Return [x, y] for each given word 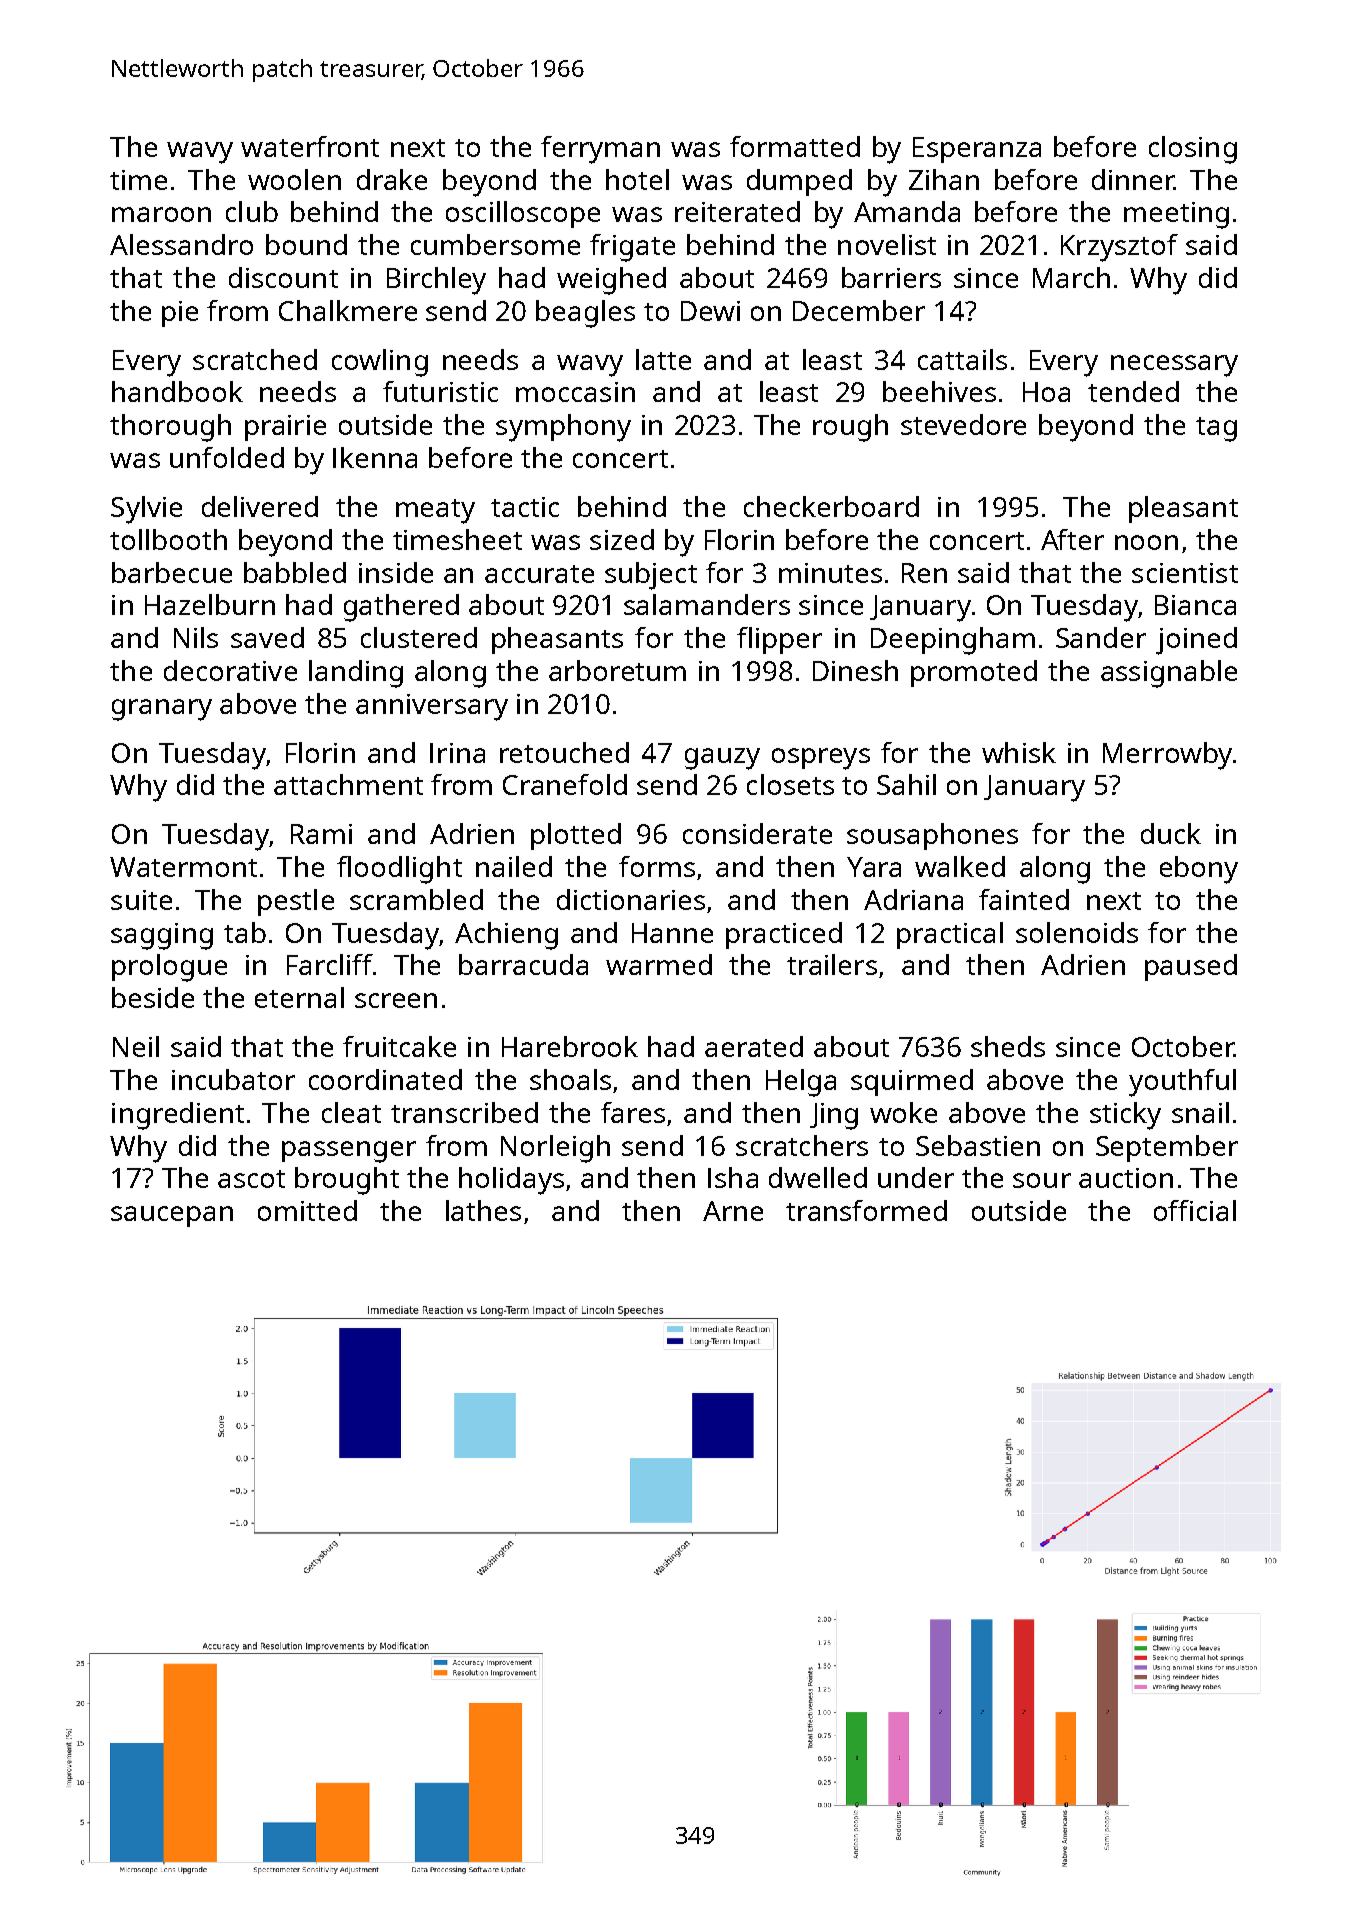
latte [663, 359]
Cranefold [565, 784]
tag [1216, 429]
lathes [483, 1210]
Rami [321, 834]
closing [1193, 150]
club [252, 211]
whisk [1019, 752]
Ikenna [375, 457]
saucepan [172, 1216]
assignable [1169, 674]
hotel [637, 179]
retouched [564, 752]
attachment [348, 784]
